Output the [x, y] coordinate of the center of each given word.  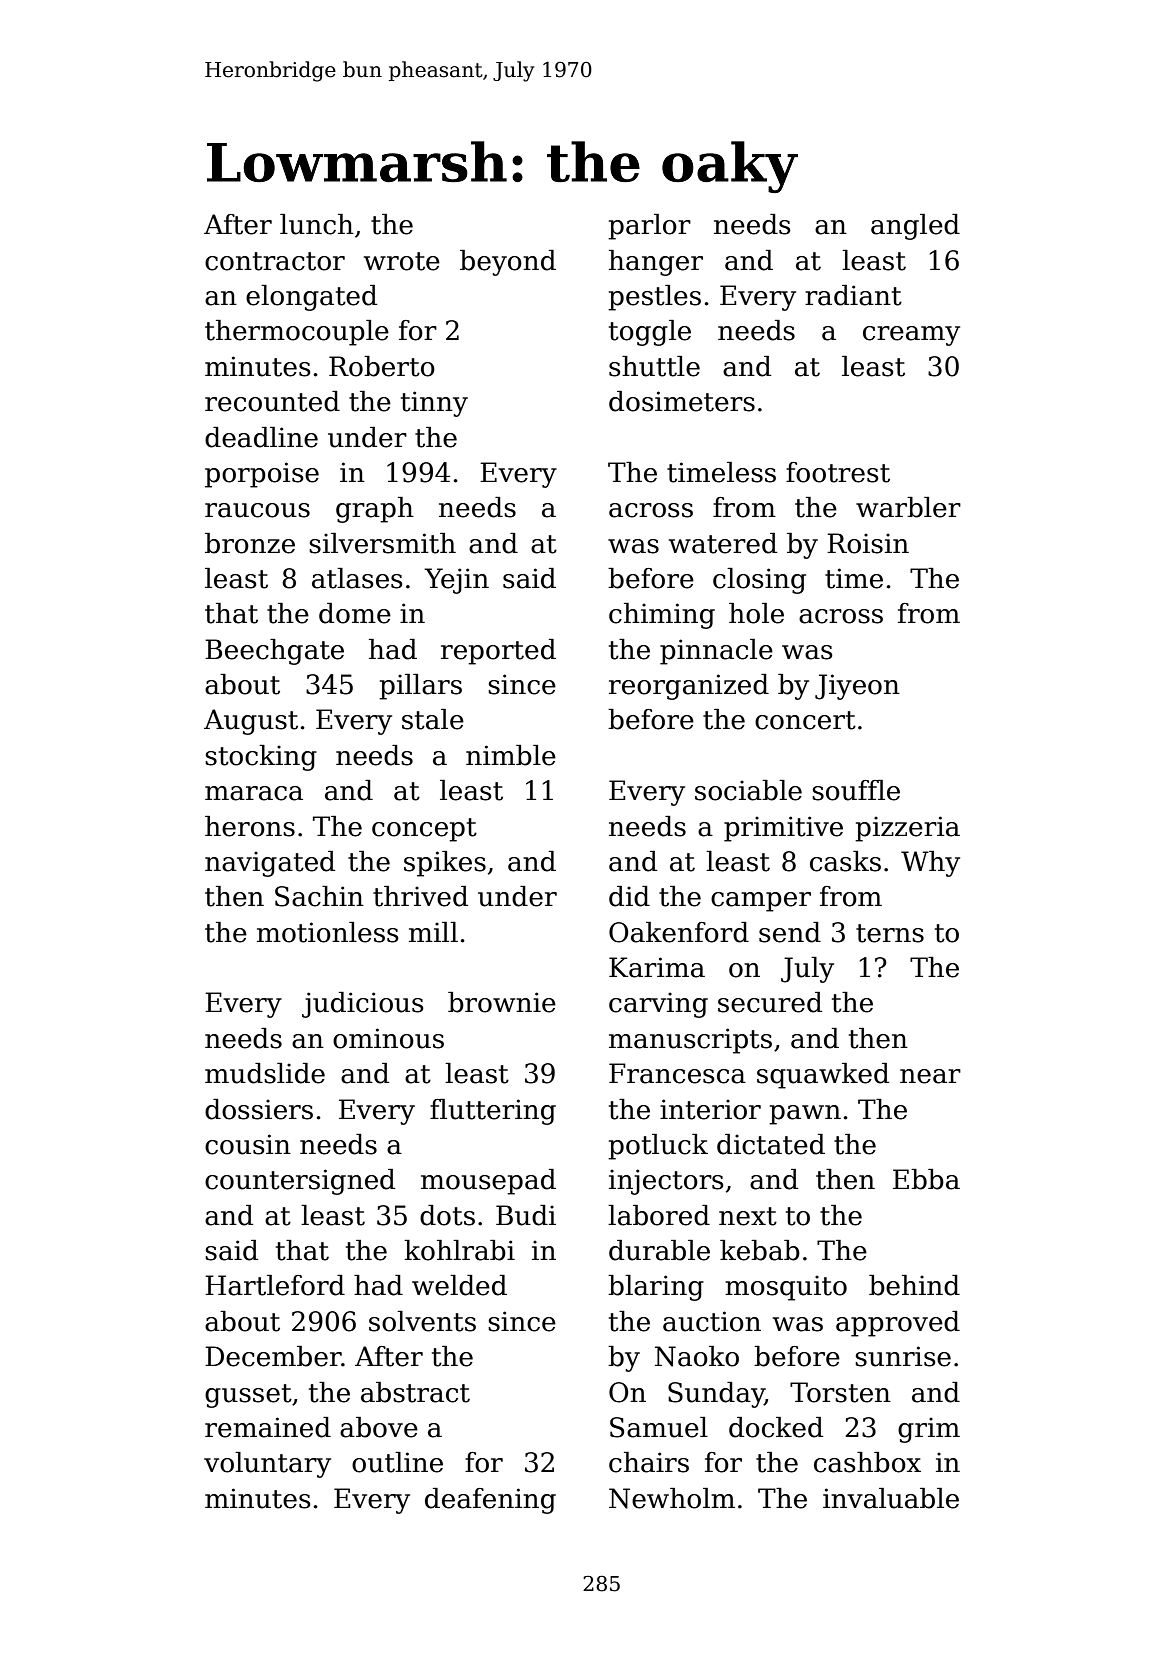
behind [914, 1285]
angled [915, 227]
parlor [649, 227]
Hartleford [275, 1285]
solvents [422, 1321]
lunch [317, 224]
